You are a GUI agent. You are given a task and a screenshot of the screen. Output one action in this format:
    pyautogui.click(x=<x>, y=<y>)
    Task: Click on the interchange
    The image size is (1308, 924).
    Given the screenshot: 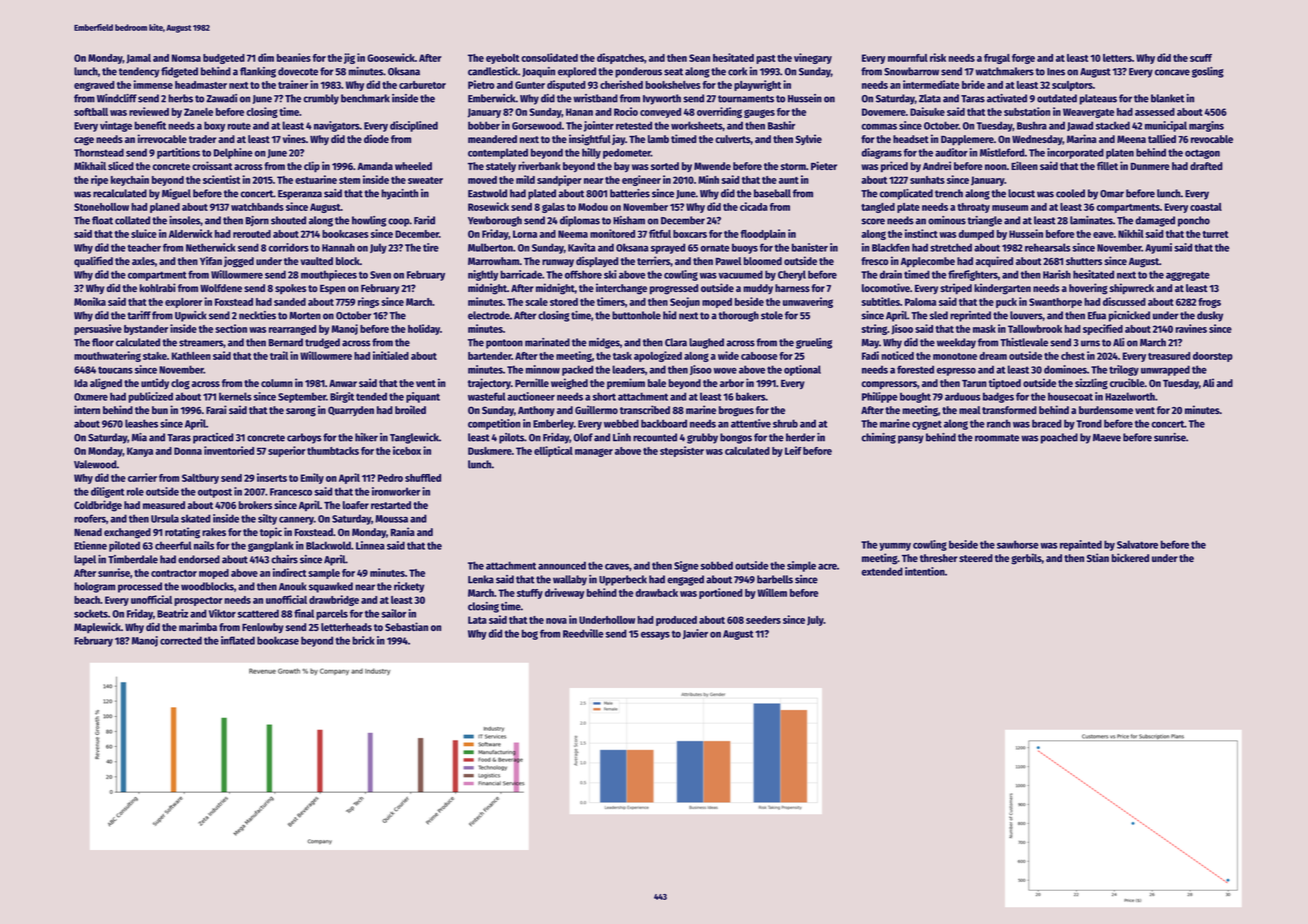 What is the action you would take?
    pyautogui.click(x=621, y=289)
